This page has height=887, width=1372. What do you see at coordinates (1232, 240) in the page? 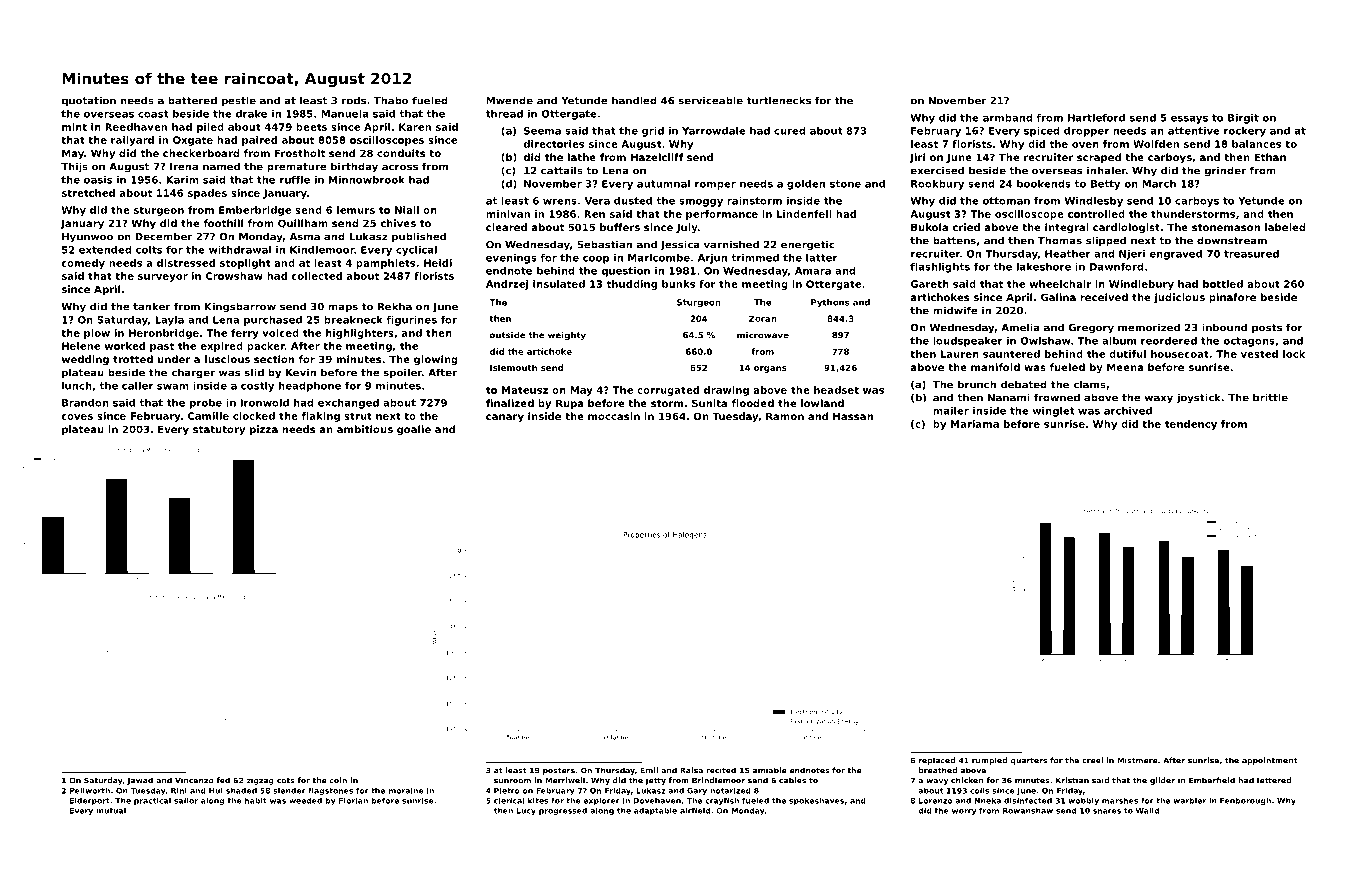
I see `downstream` at bounding box center [1232, 240].
